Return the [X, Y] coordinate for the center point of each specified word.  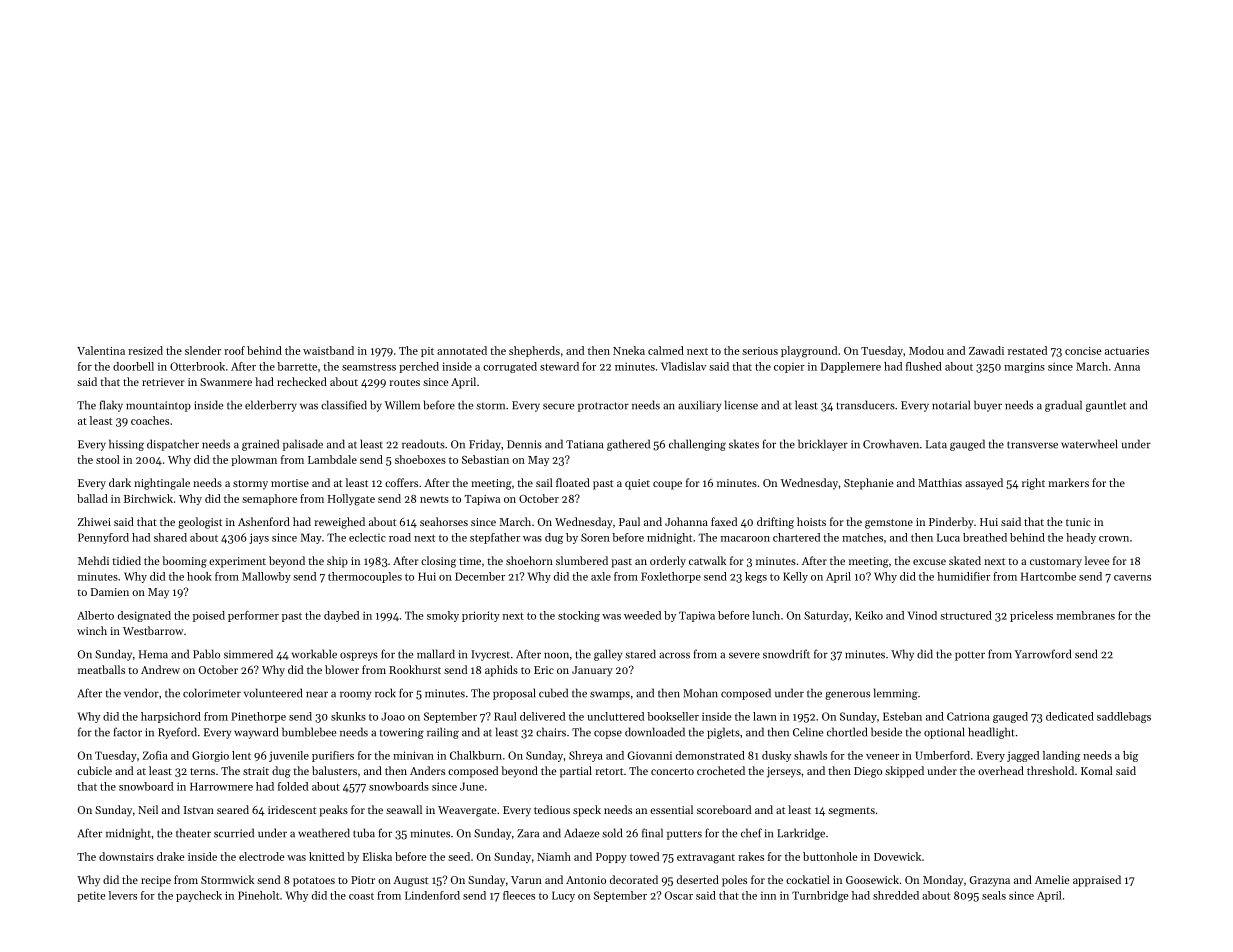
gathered [628, 445]
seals [994, 895]
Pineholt [258, 895]
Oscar [679, 895]
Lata [936, 444]
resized [145, 350]
